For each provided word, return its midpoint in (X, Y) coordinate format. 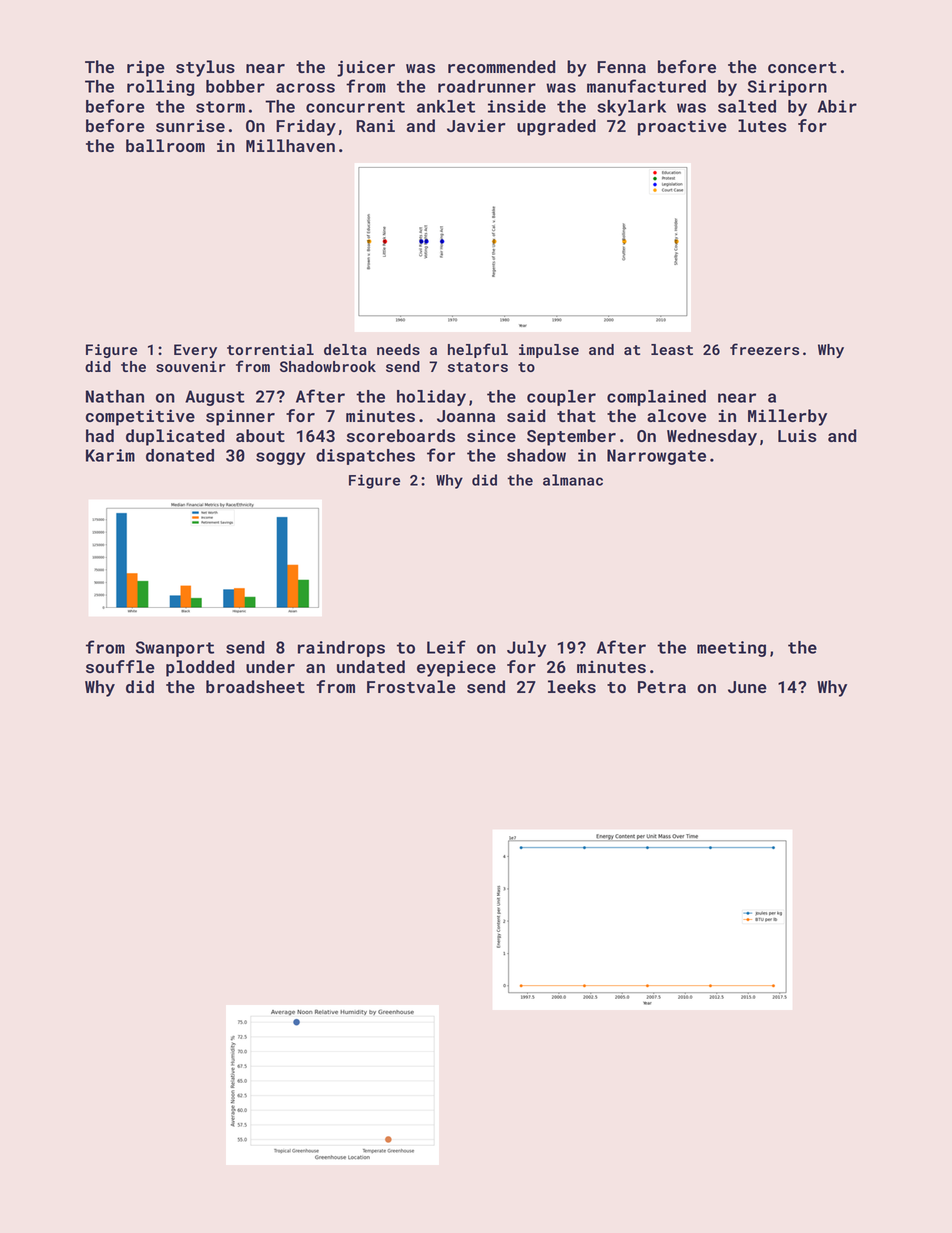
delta (345, 349)
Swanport (175, 649)
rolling (160, 88)
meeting (731, 649)
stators (478, 367)
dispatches (365, 457)
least (672, 349)
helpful (478, 350)
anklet (446, 106)
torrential (270, 349)
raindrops (341, 649)
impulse (549, 351)
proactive (682, 127)
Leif (446, 647)
